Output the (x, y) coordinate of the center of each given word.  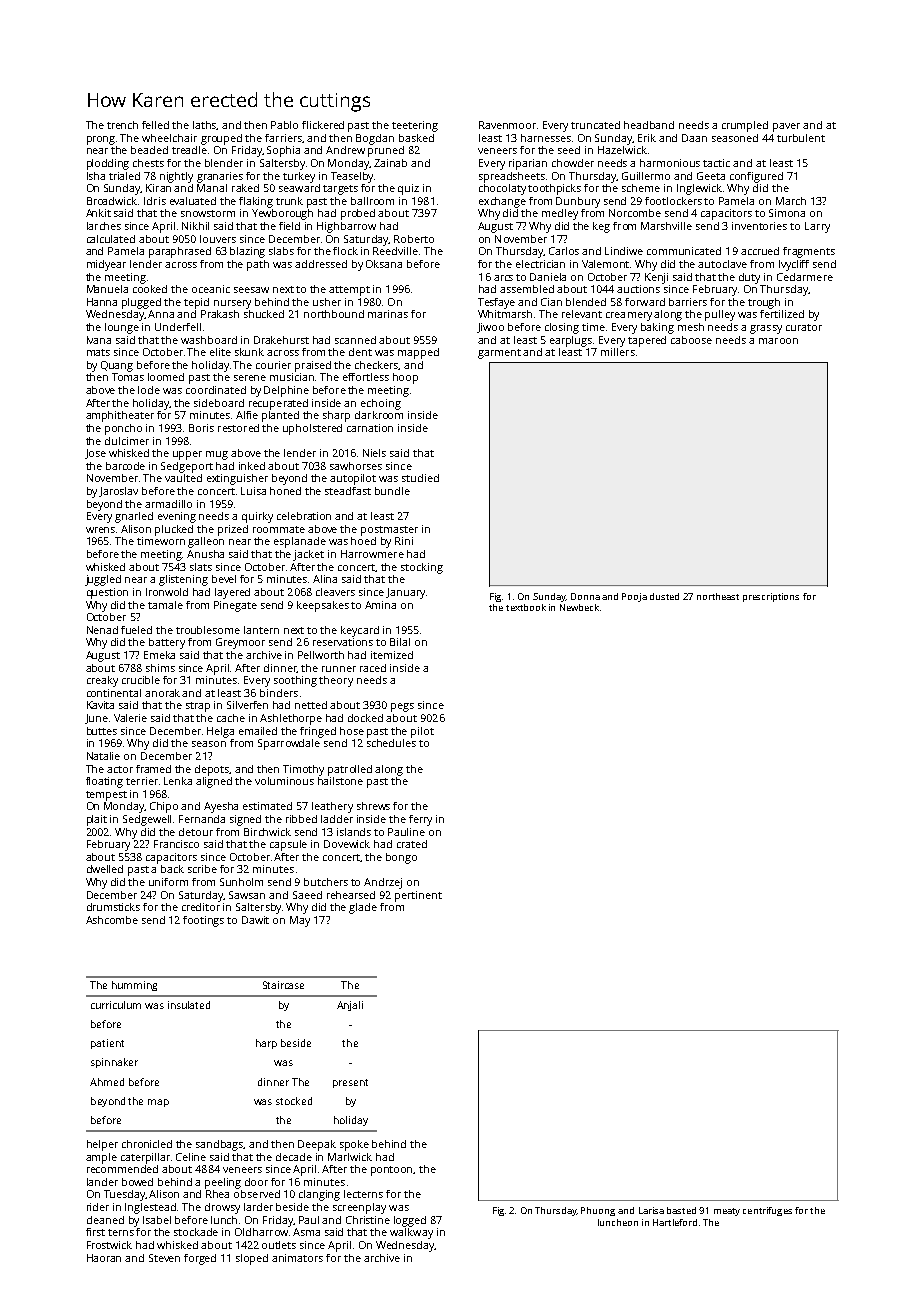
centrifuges (767, 1211)
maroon (778, 341)
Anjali (350, 1006)
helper (102, 1145)
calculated (111, 239)
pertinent (418, 896)
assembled (527, 289)
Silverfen (247, 705)
